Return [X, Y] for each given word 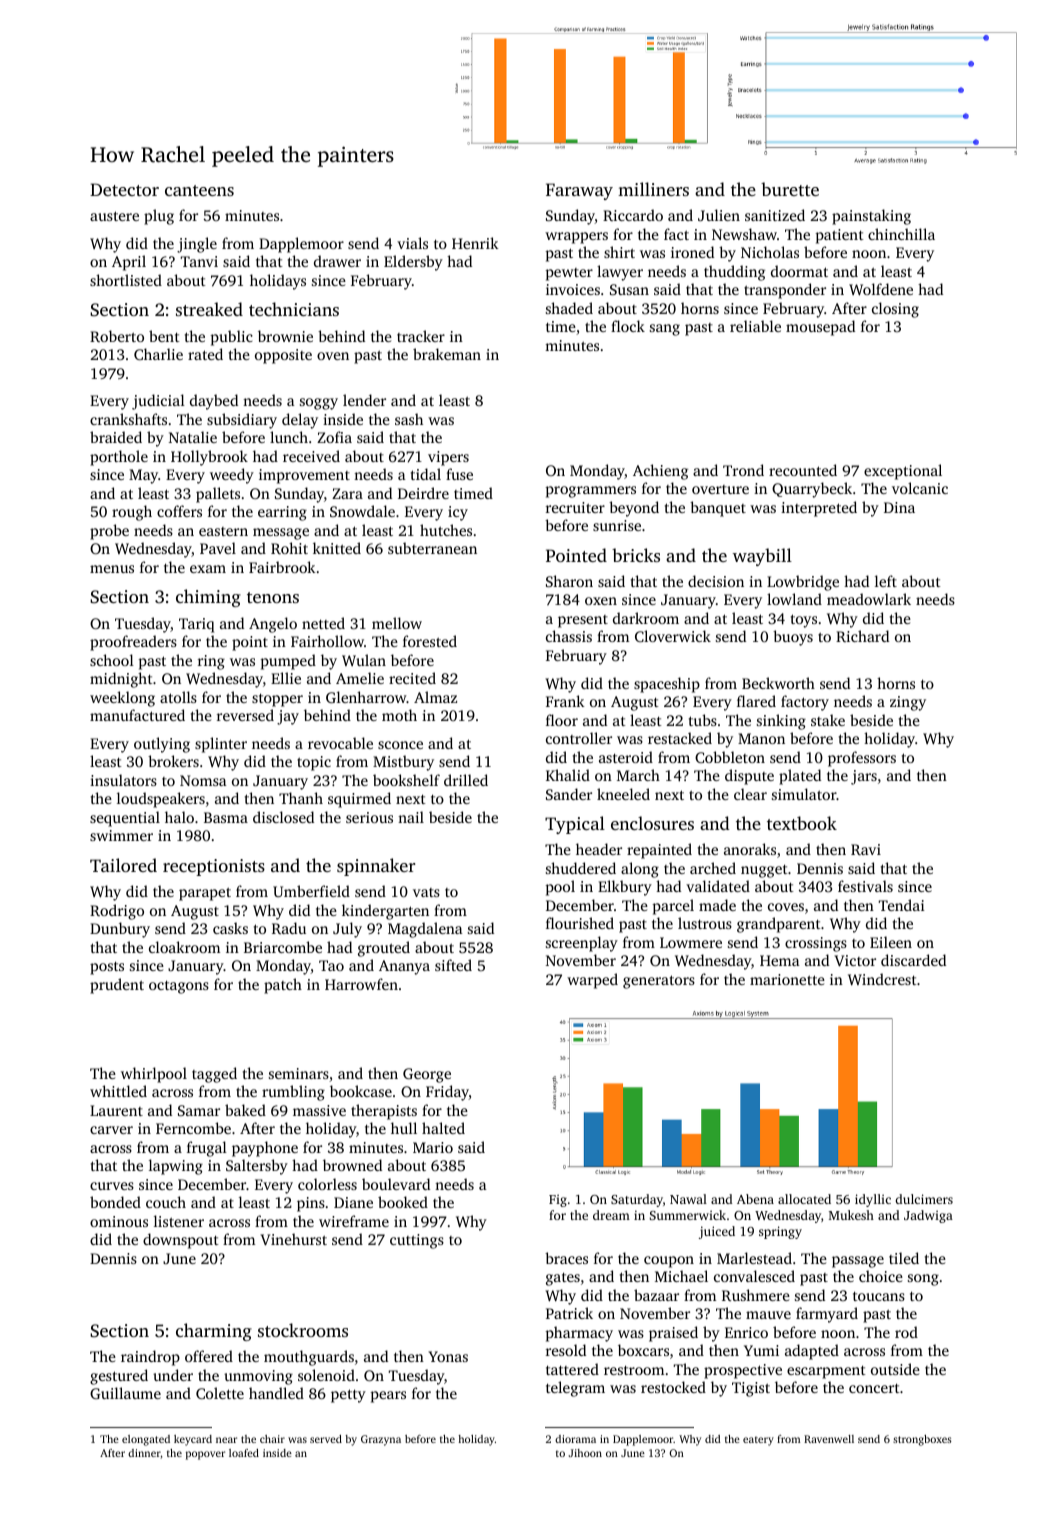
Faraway [579, 191]
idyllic [873, 1200]
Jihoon [585, 1453]
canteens [199, 190]
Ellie [286, 678]
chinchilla [901, 234]
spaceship [667, 685]
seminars [299, 1073]
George [427, 1075]
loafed [244, 1453]
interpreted [819, 509]
